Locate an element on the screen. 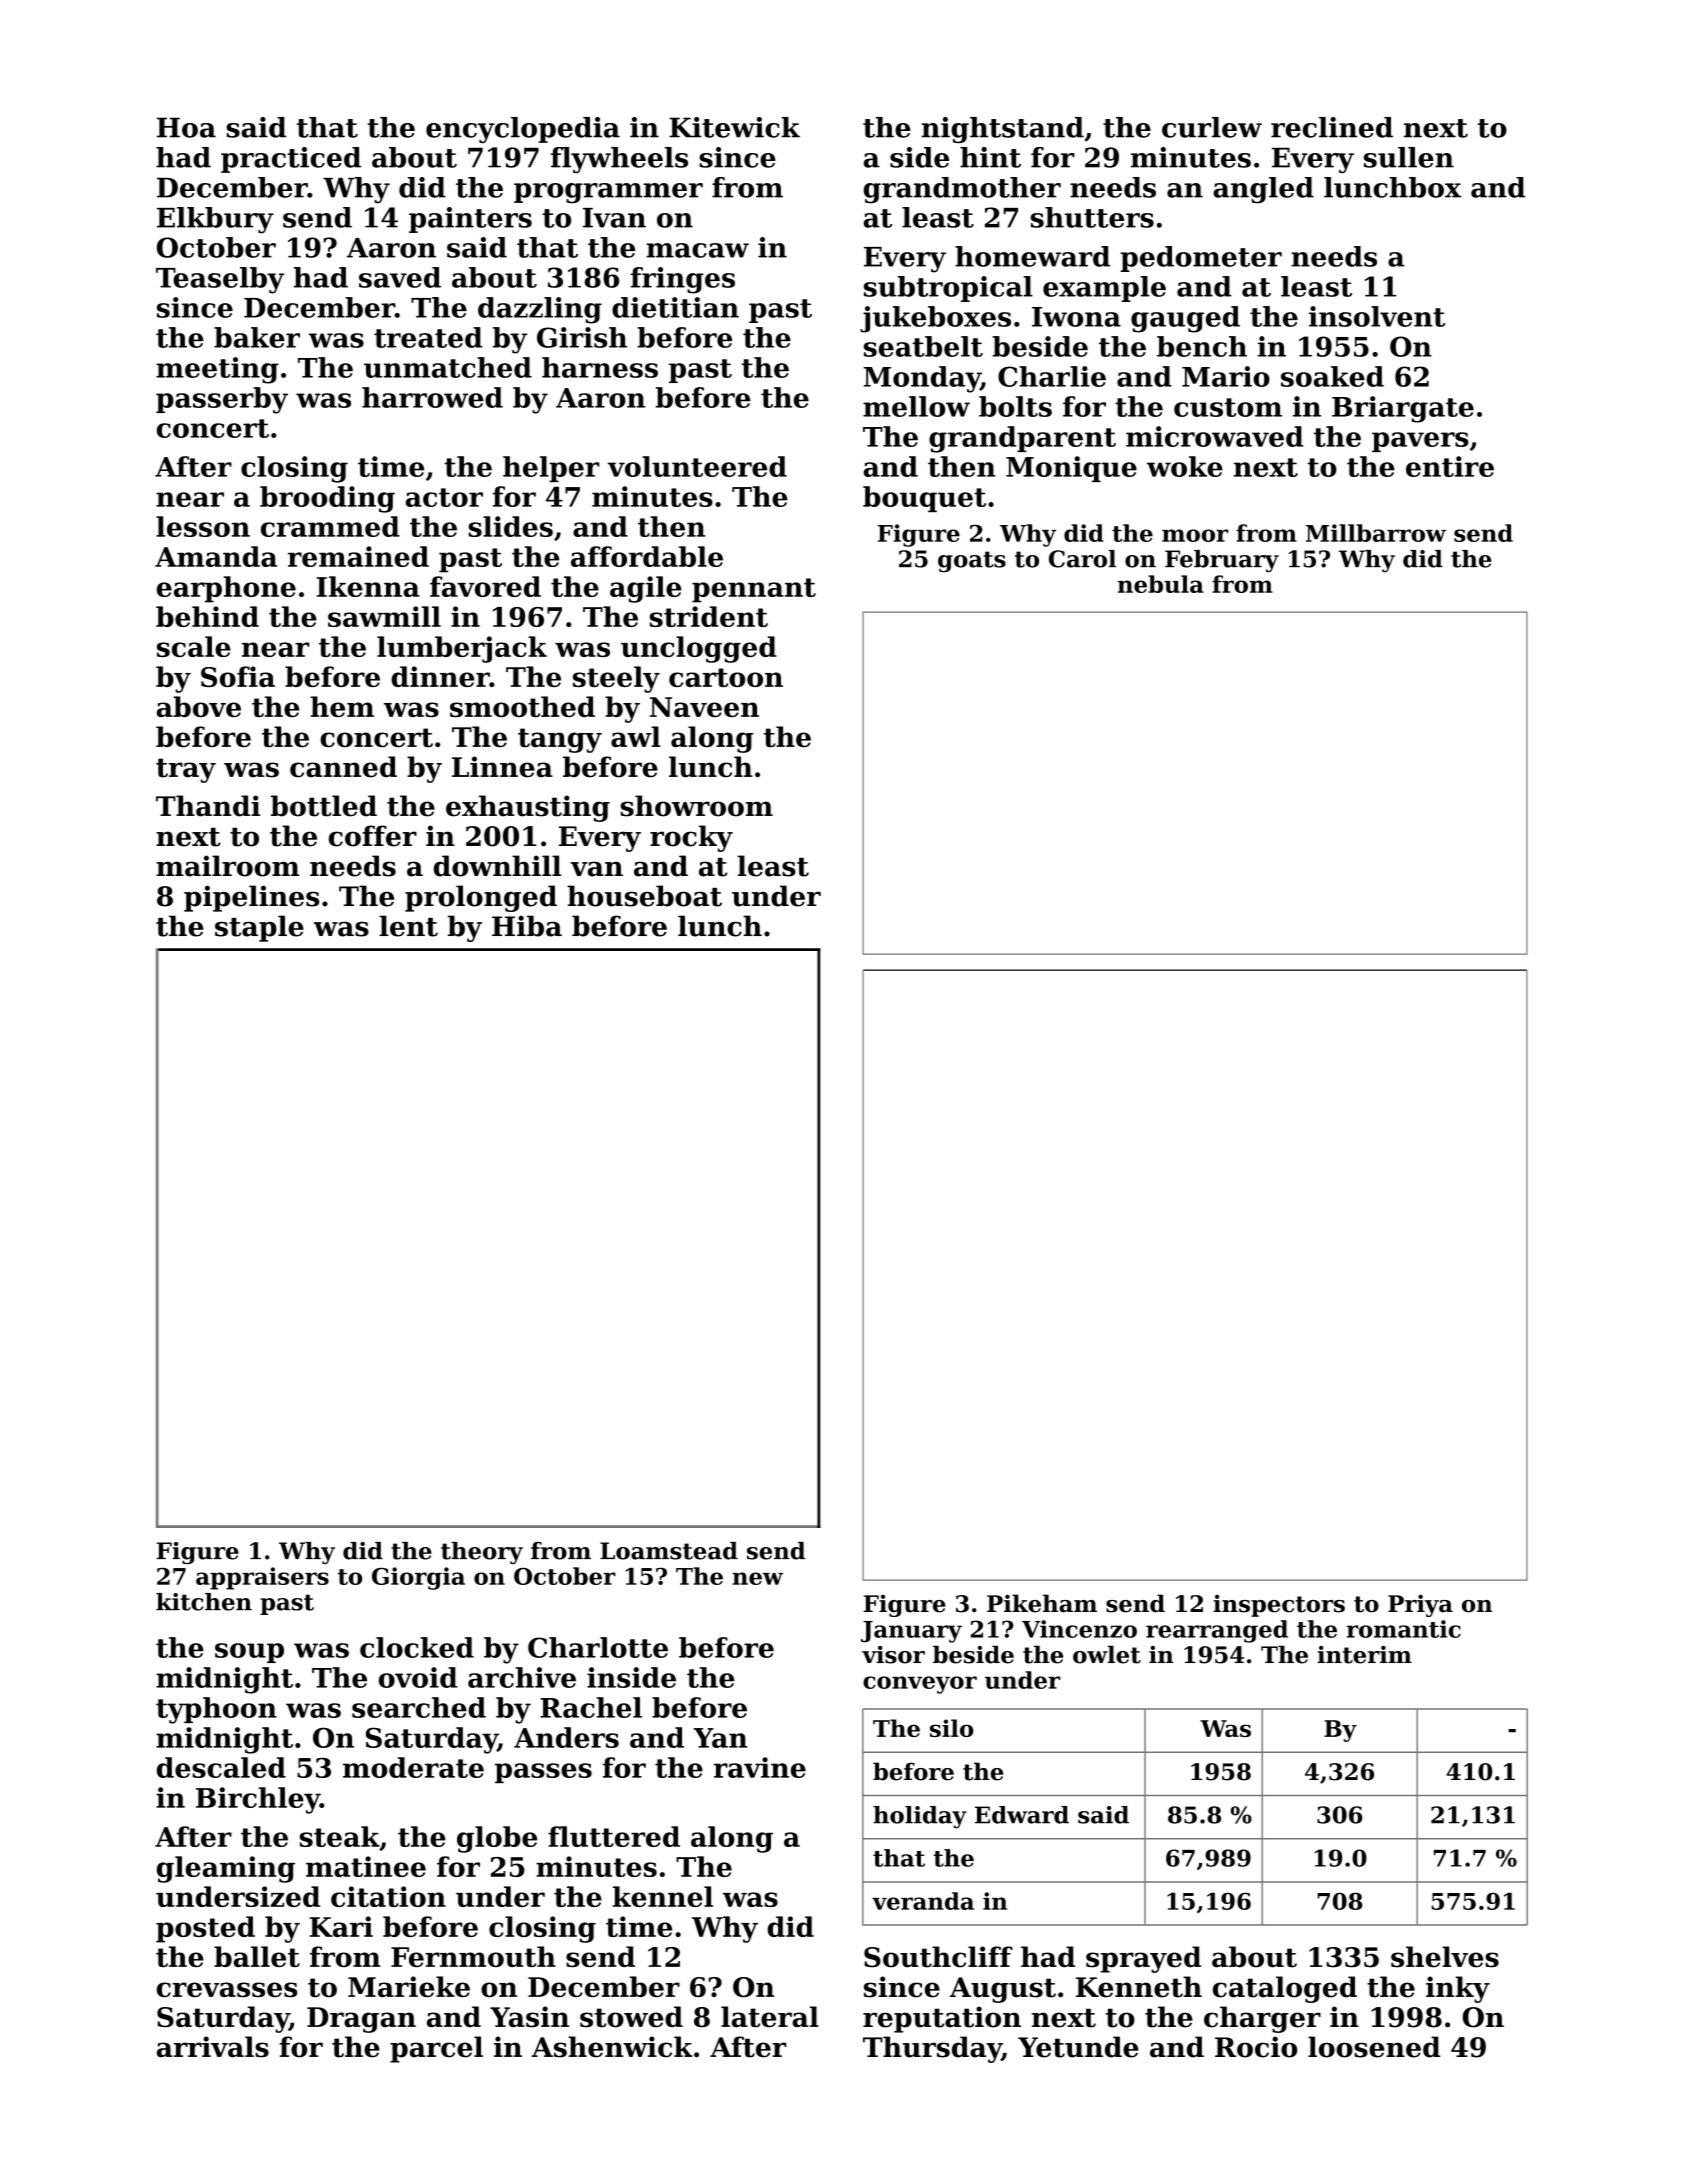 The height and width of the screenshot is (2178, 1683). earphone is located at coordinates (226, 589).
